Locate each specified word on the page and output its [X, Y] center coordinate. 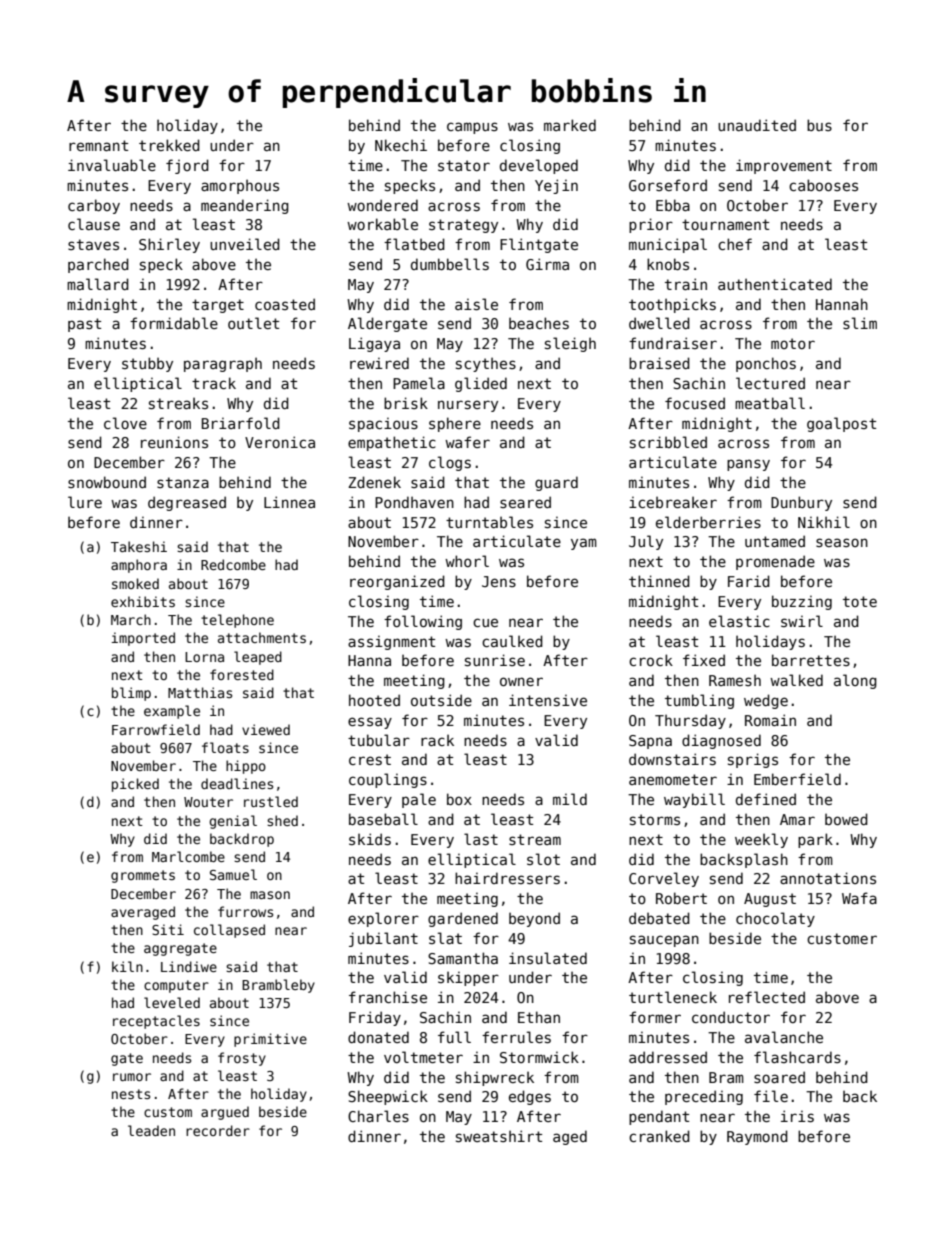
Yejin [556, 186]
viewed [266, 729]
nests [131, 1094]
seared [525, 502]
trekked [169, 145]
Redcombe [233, 564]
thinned [659, 581]
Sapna [650, 742]
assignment [391, 642]
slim [860, 323]
